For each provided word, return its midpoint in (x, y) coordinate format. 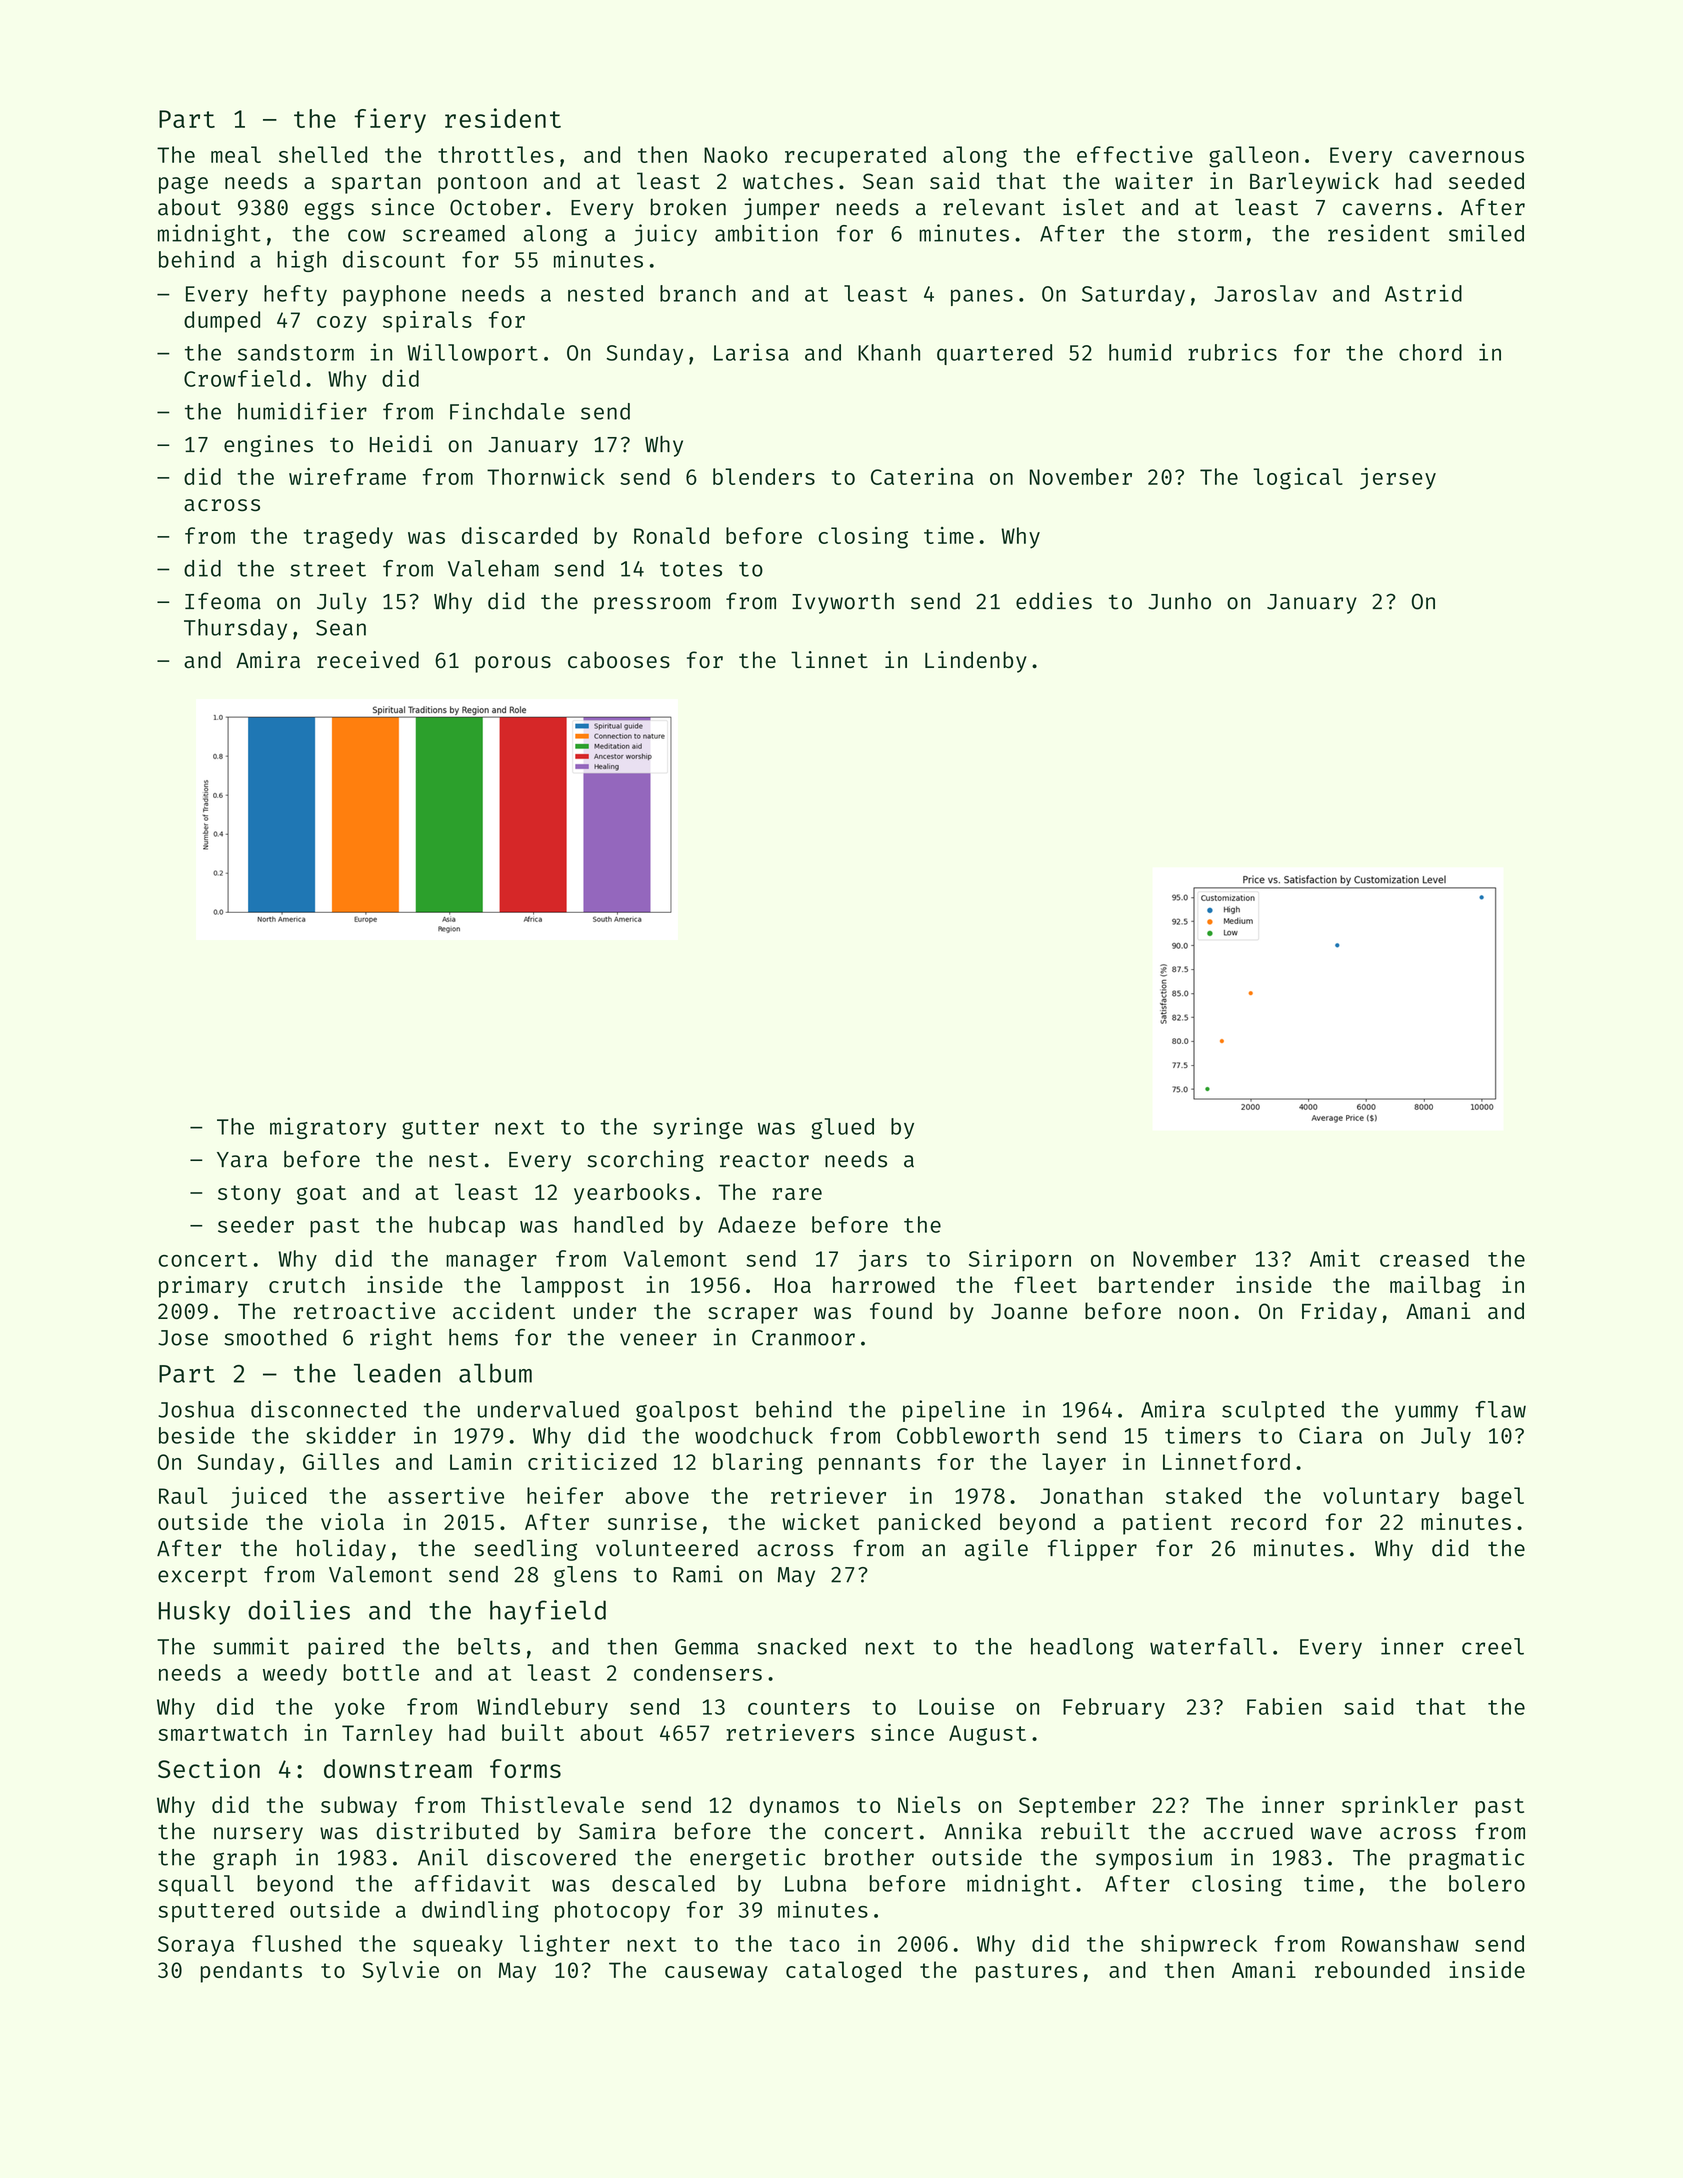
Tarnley (387, 1735)
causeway (716, 1974)
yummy (1426, 1413)
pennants (869, 1465)
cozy (342, 324)
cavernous (1466, 157)
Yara (242, 1160)
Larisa (751, 352)
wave (1336, 1833)
